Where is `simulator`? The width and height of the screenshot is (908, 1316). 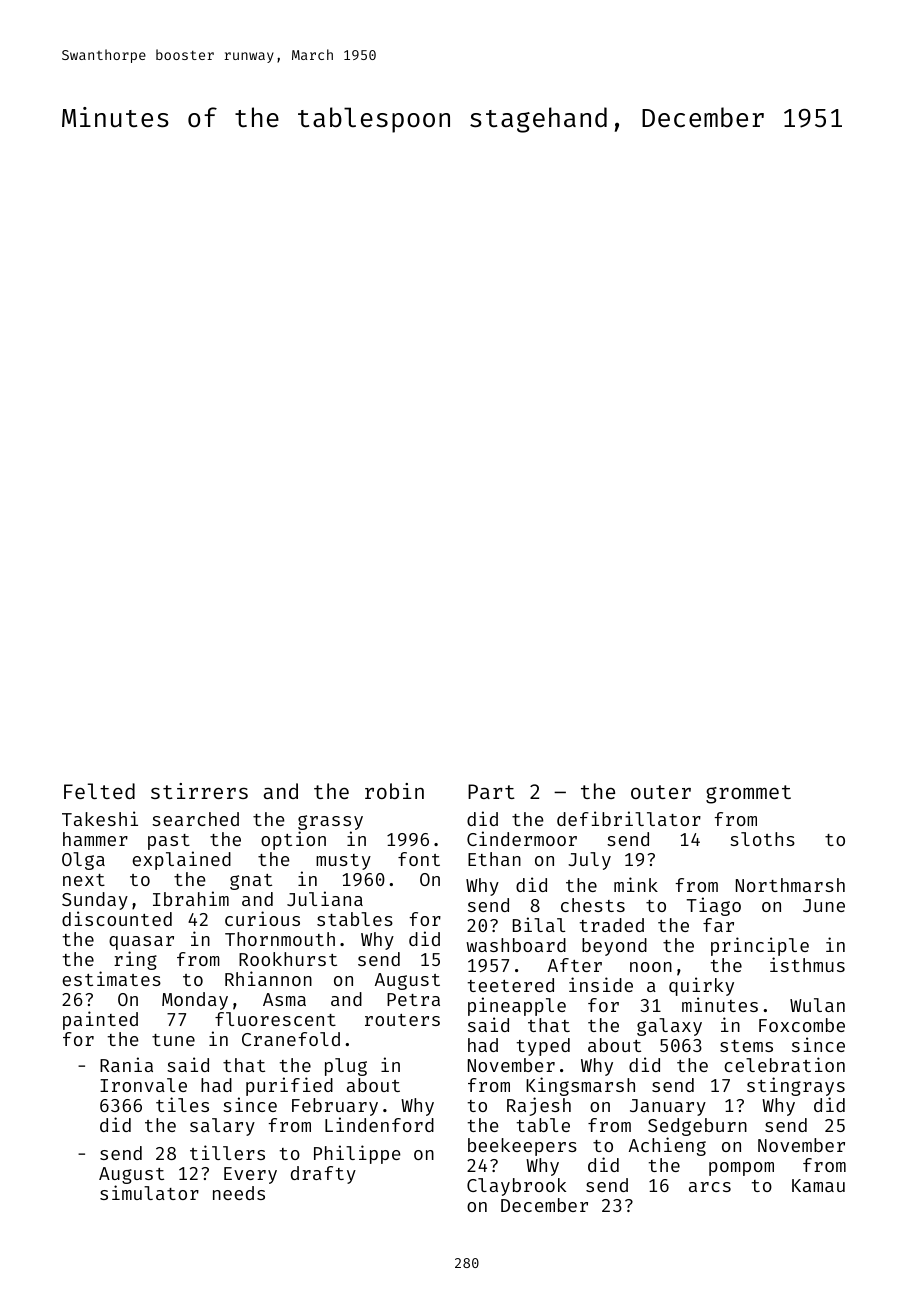 simulator is located at coordinates (149, 1193).
